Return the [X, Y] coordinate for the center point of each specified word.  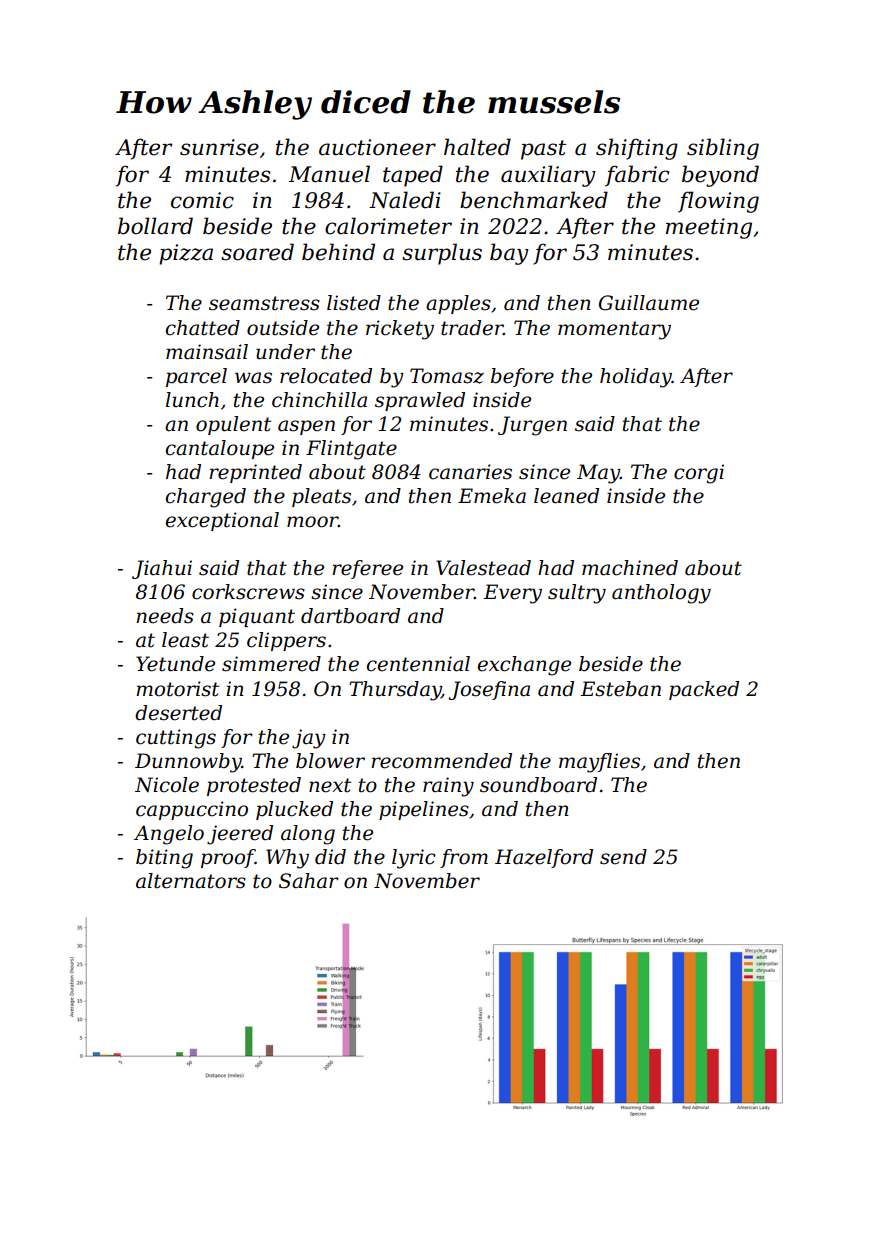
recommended [441, 761]
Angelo [169, 835]
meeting [709, 228]
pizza [186, 254]
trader [472, 328]
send [623, 857]
